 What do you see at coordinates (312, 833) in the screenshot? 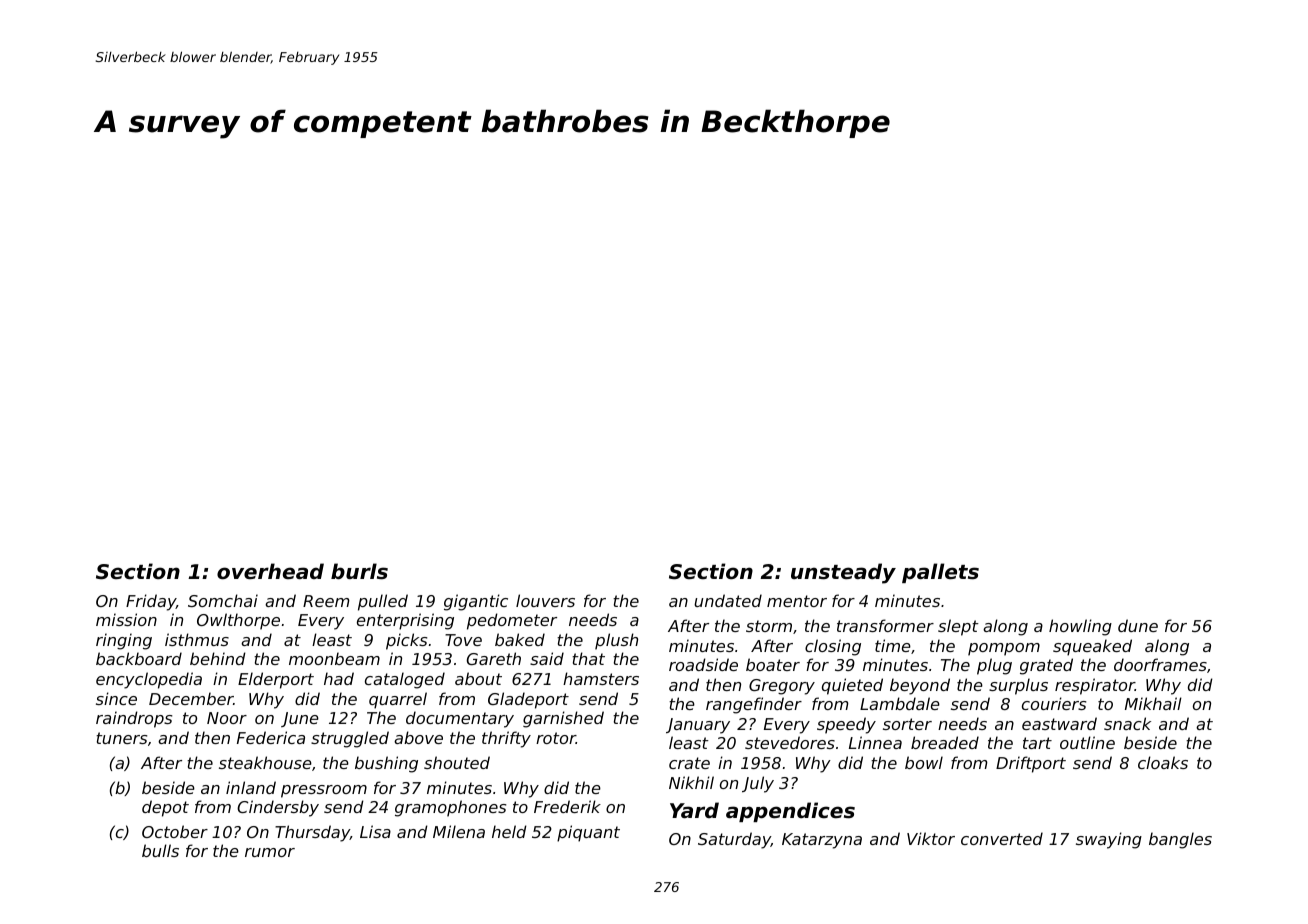
I see `Thursday` at bounding box center [312, 833].
